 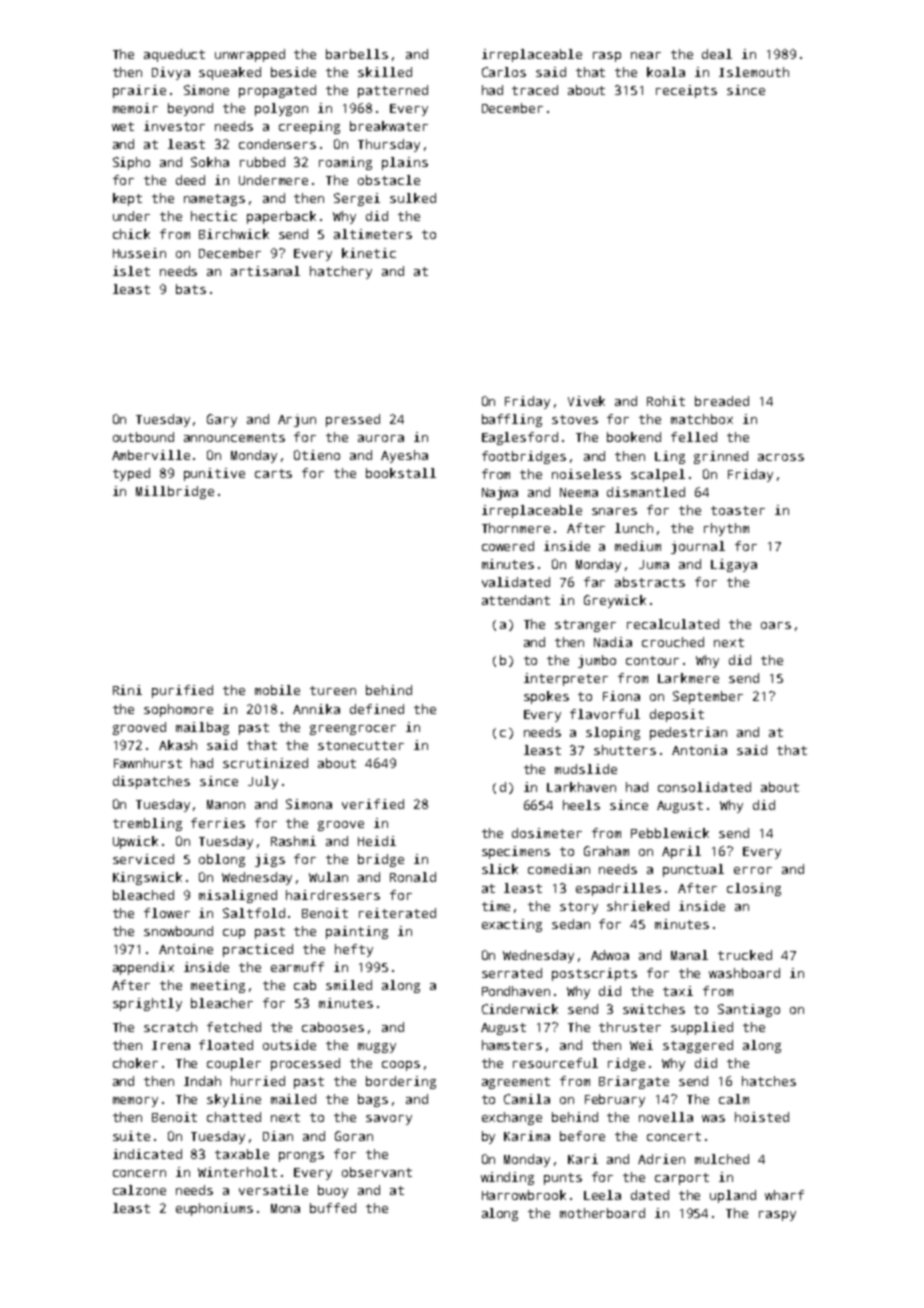 I want to click on buffed, so click(x=333, y=1208).
